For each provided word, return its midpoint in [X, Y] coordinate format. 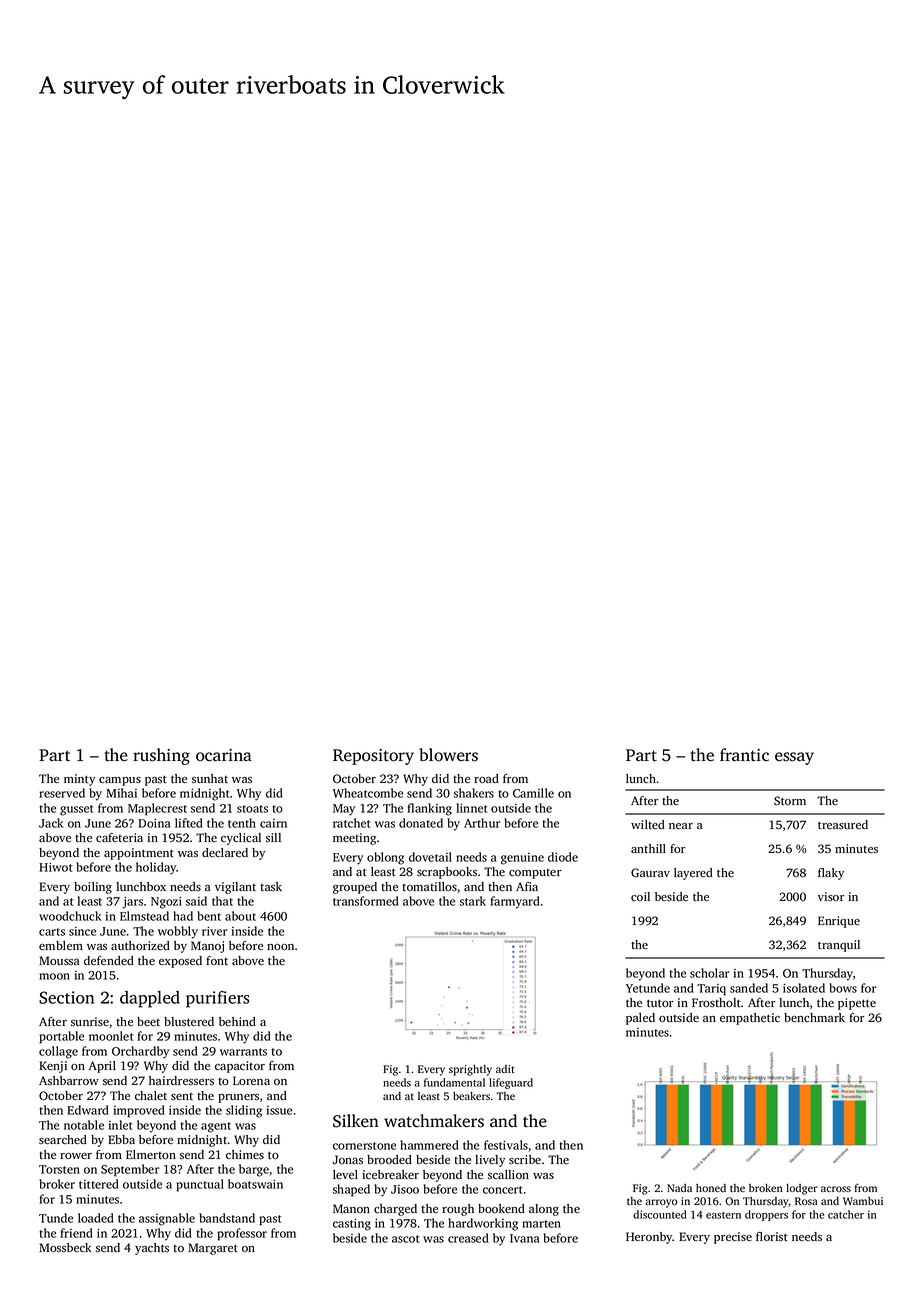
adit [505, 1069]
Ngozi [166, 902]
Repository [373, 757]
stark [473, 901]
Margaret [213, 1249]
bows [843, 988]
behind [237, 1021]
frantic [744, 754]
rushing [161, 756]
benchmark [814, 1017]
